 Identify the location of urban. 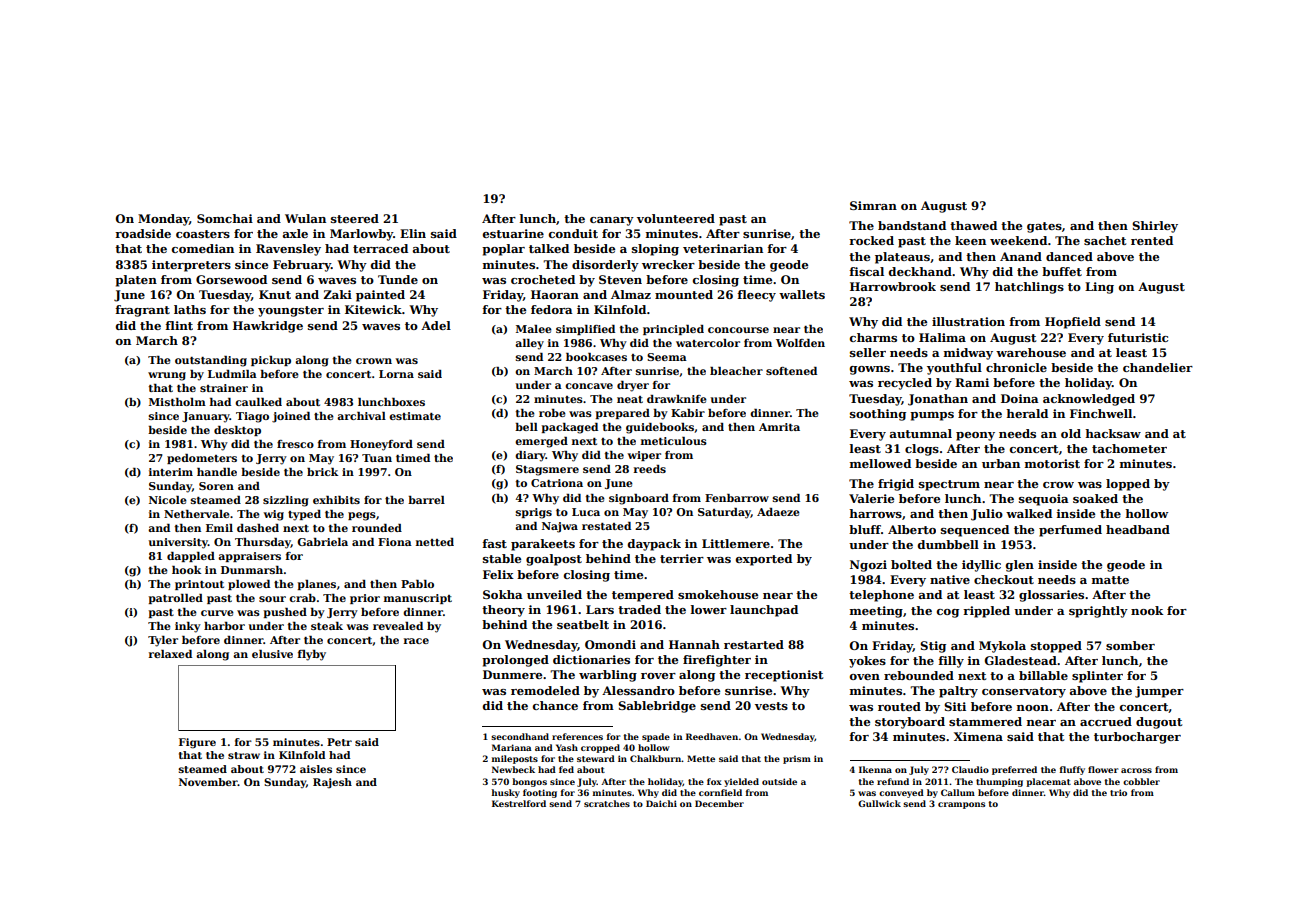
(1001, 463).
